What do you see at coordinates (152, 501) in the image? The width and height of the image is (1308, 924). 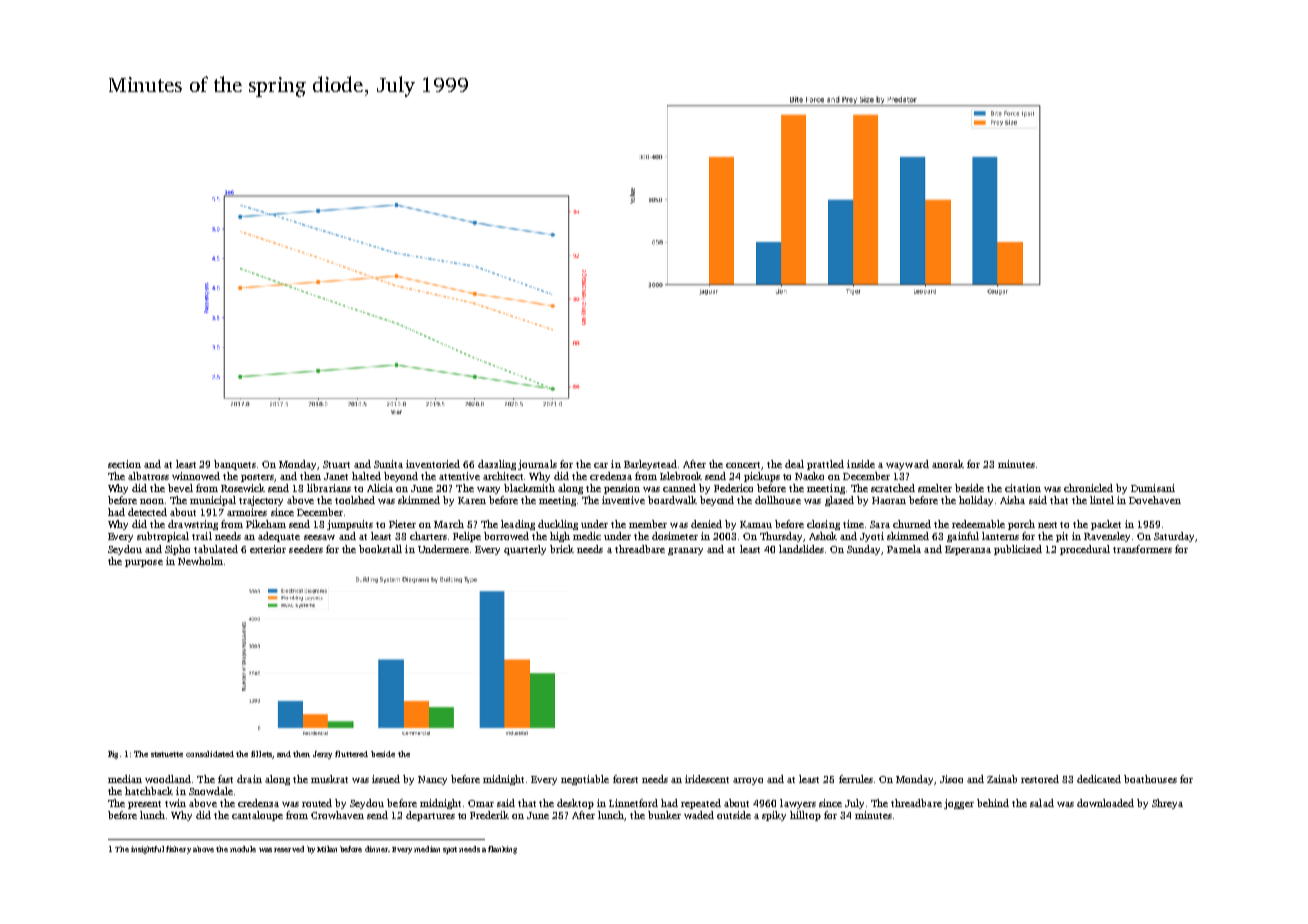 I see `noon` at bounding box center [152, 501].
